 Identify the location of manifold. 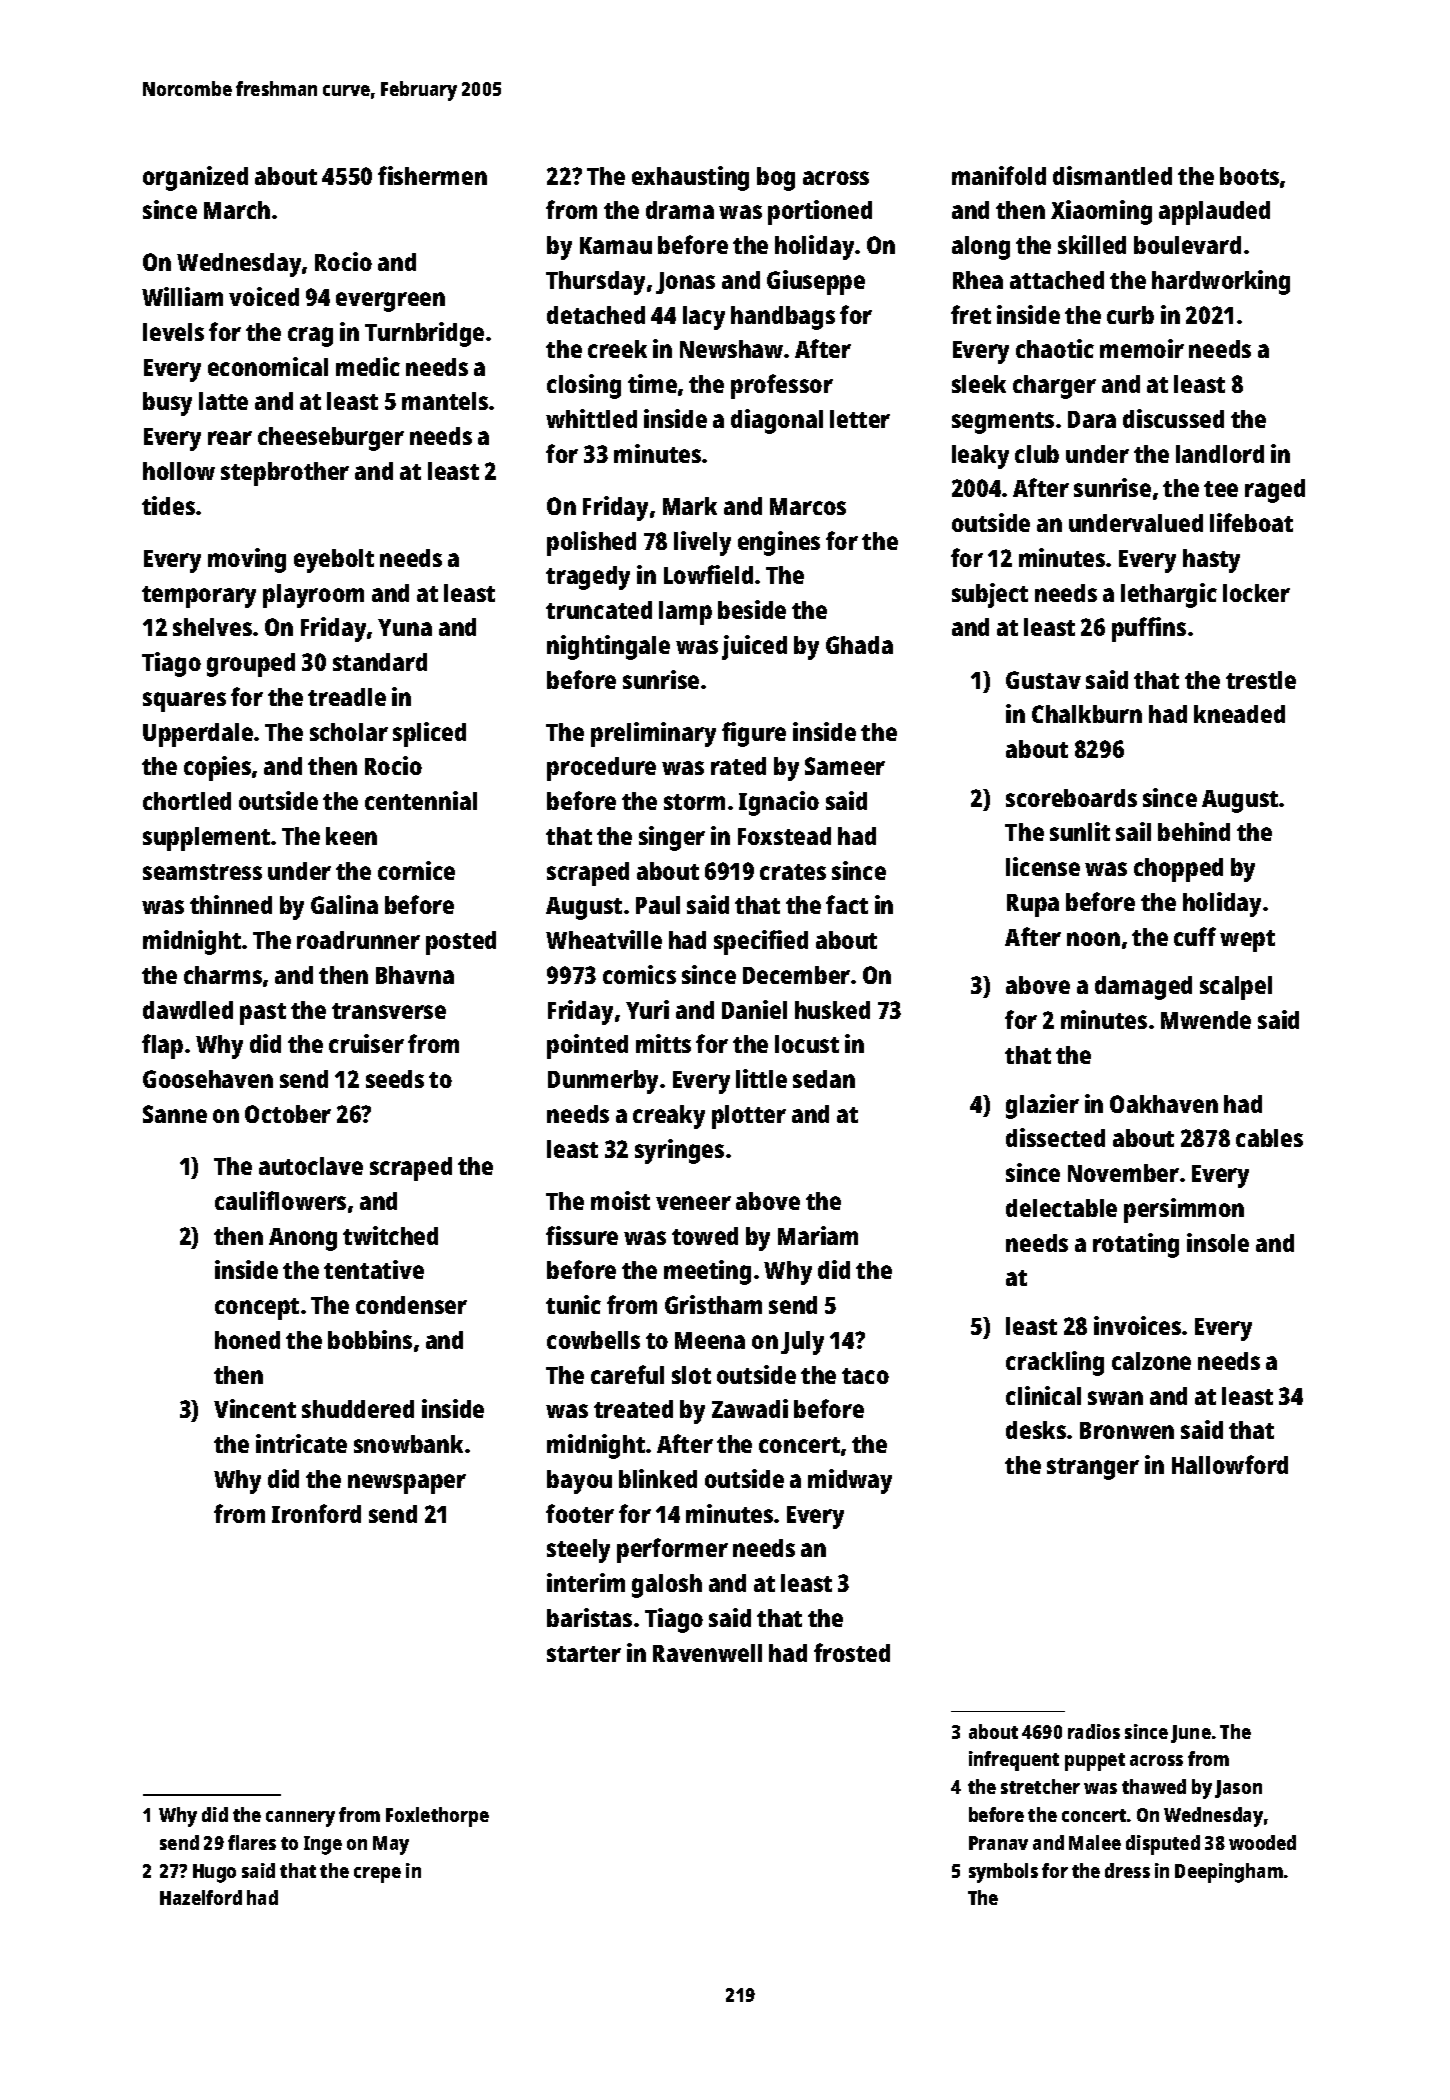
(999, 175).
